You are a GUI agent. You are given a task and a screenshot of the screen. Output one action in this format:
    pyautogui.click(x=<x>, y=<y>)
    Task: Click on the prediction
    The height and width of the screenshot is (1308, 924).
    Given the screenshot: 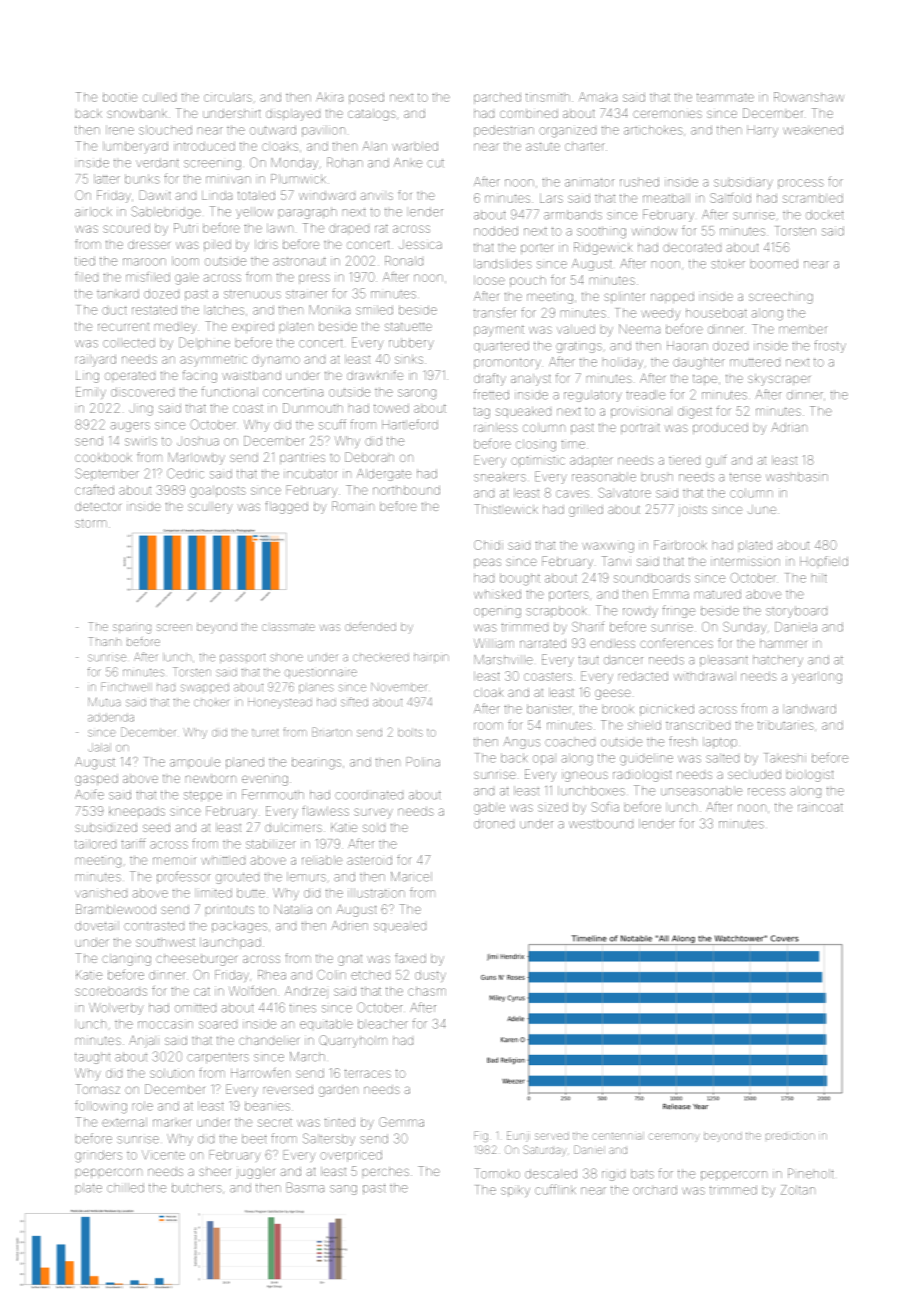 What is the action you would take?
    pyautogui.click(x=790, y=1136)
